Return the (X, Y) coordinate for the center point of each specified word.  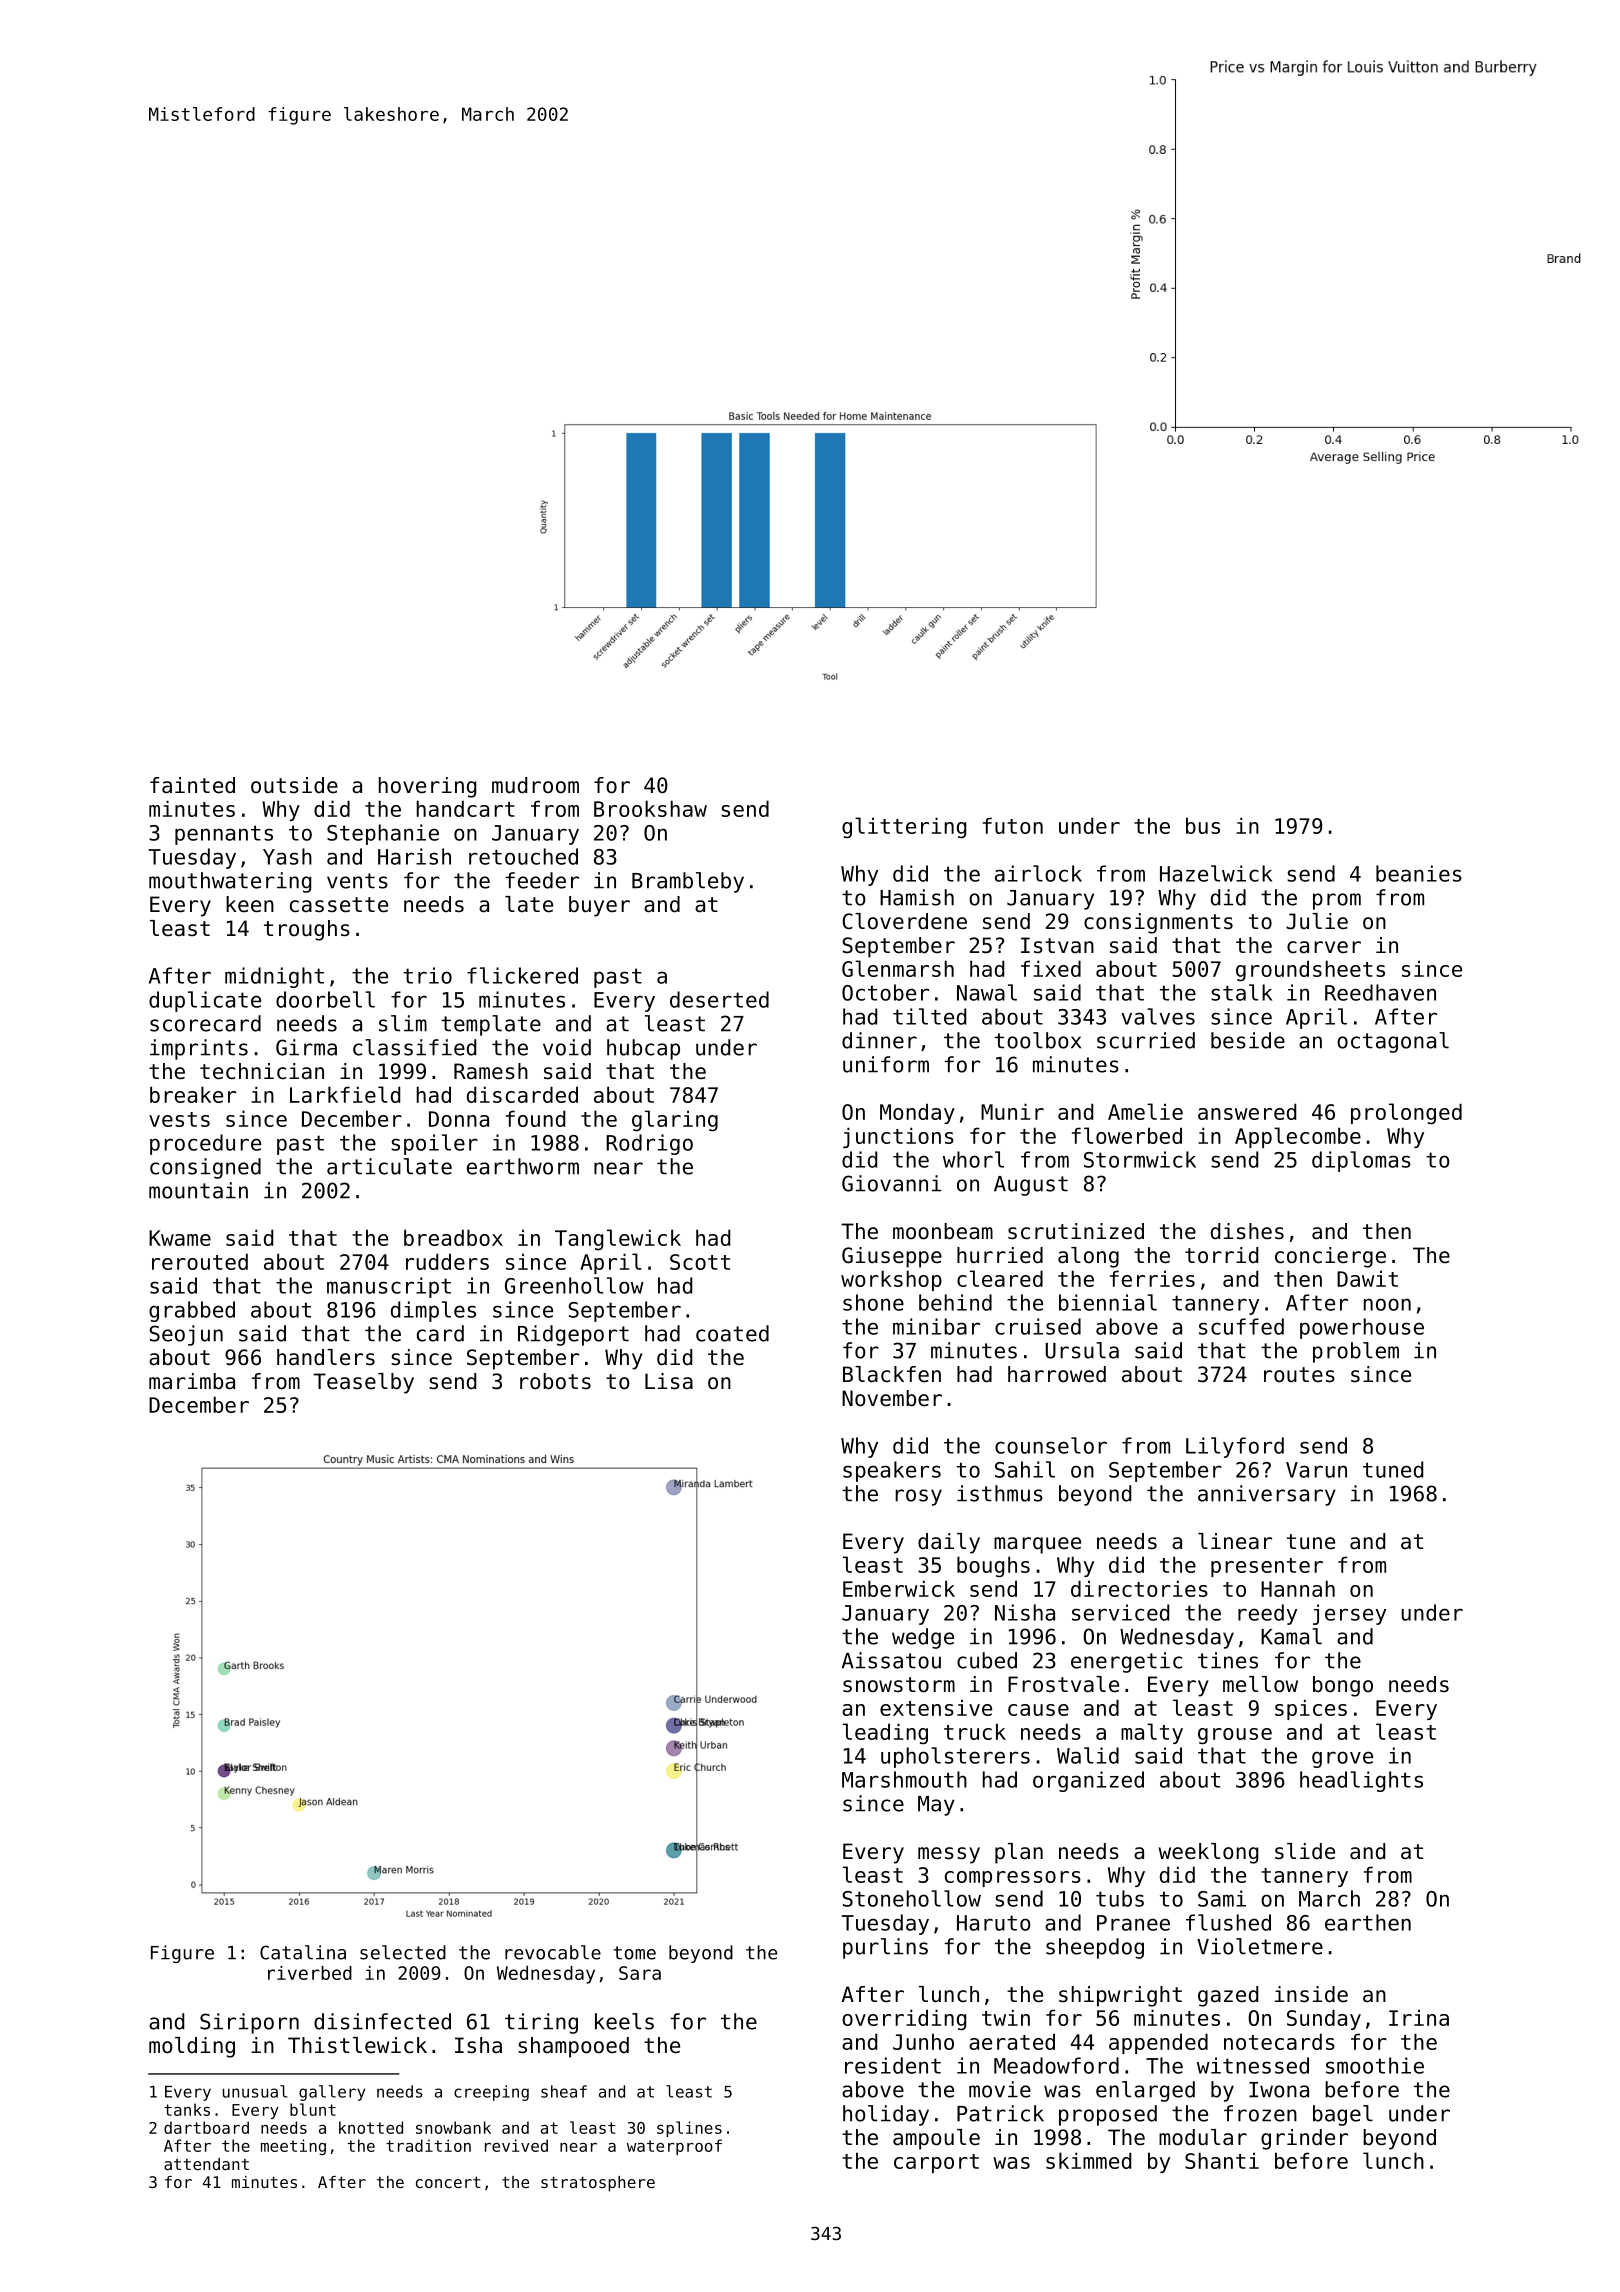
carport (936, 2163)
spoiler (434, 1144)
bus (1203, 825)
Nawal (987, 992)
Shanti (1222, 2160)
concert (448, 2182)
